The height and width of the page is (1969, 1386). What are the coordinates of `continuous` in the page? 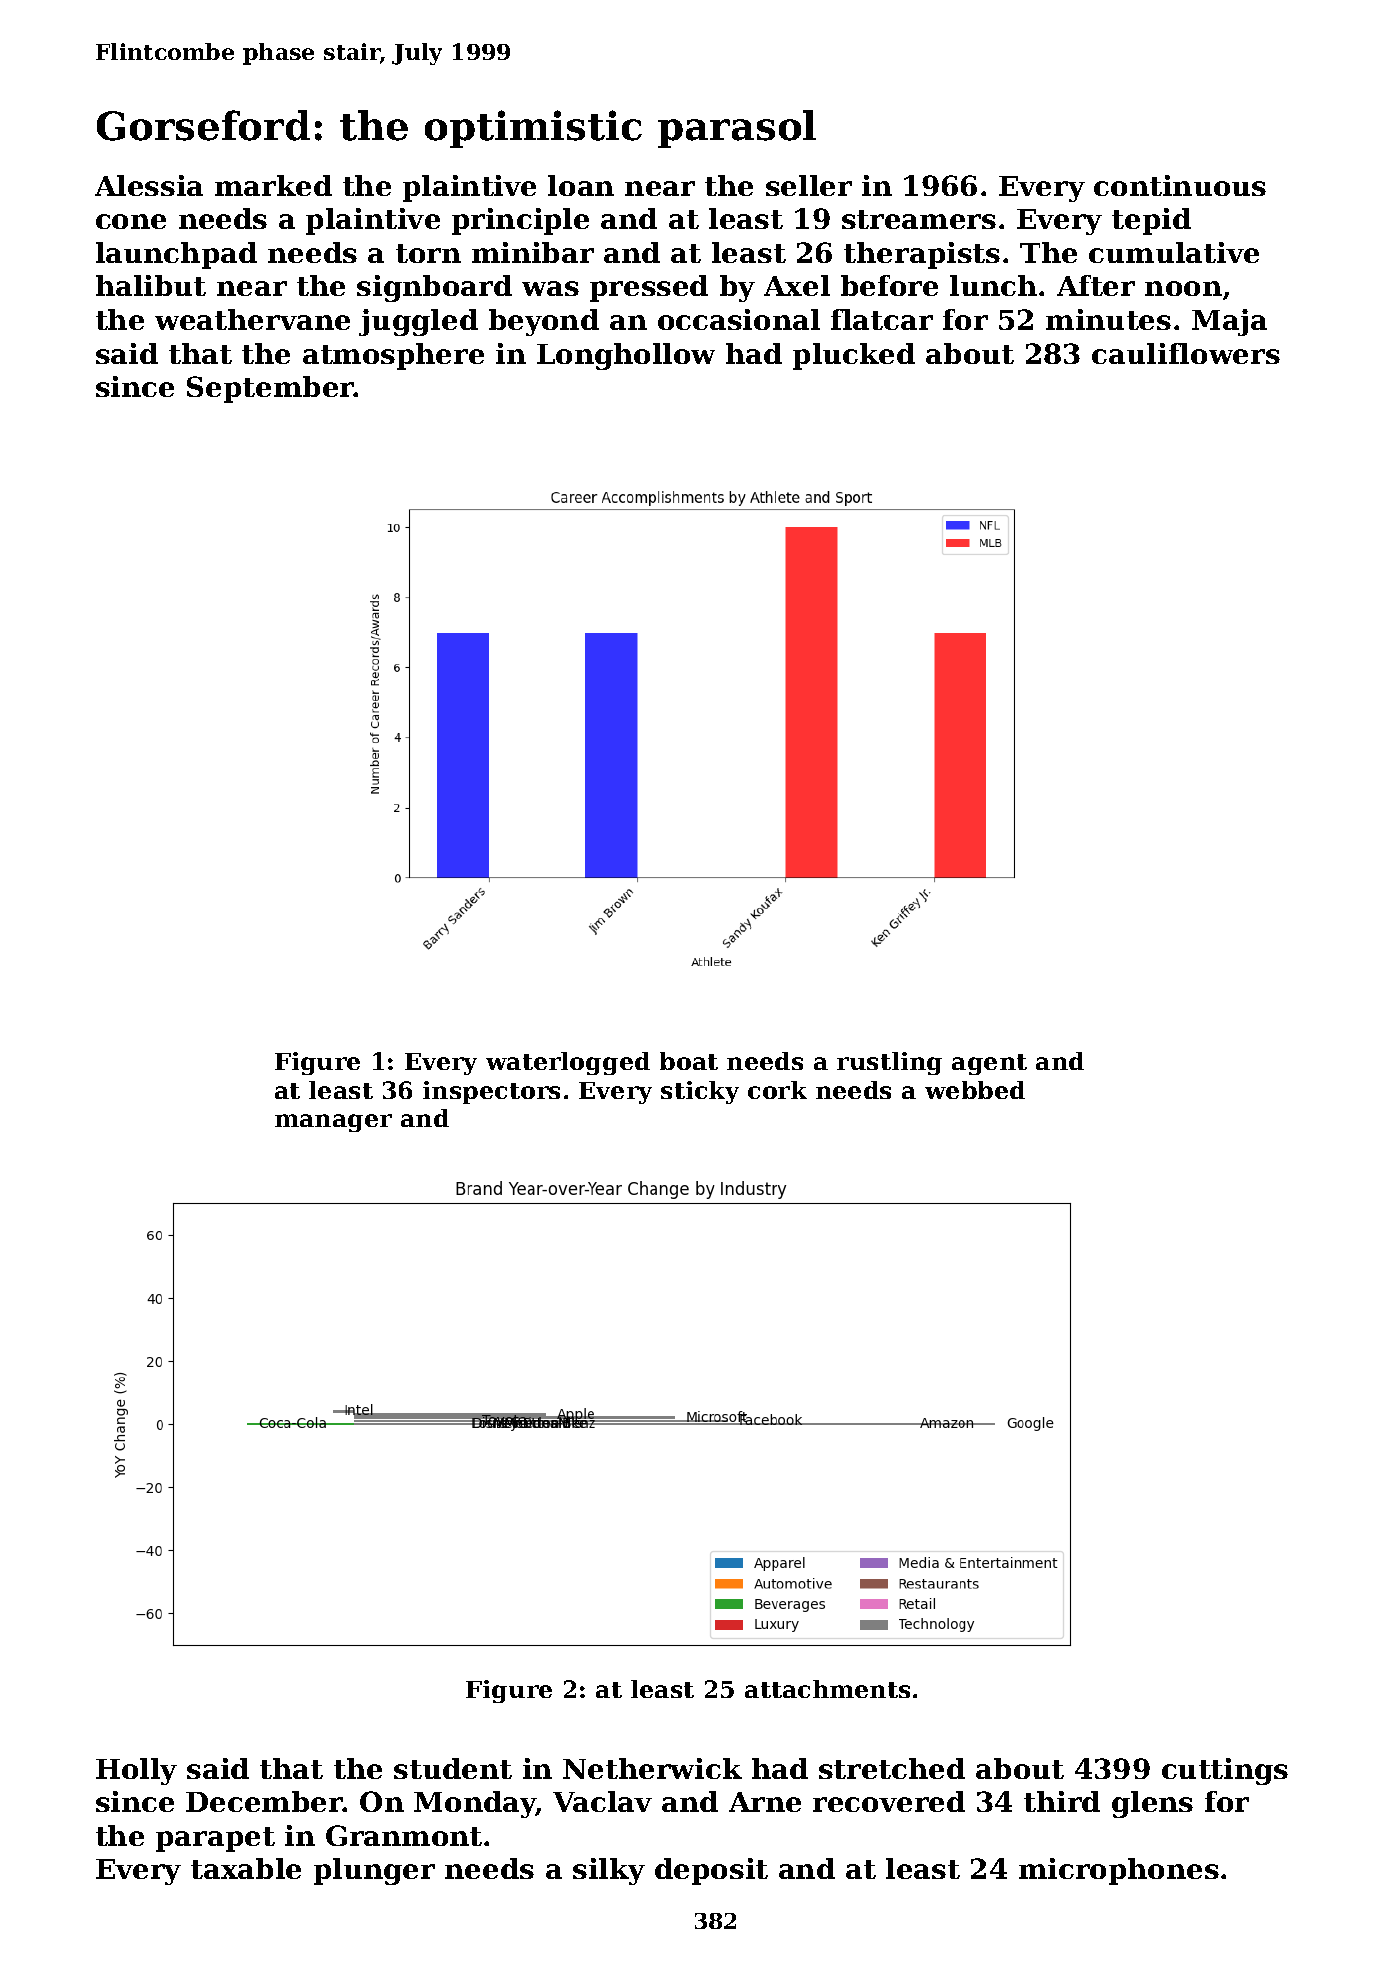 It's located at (1180, 185).
